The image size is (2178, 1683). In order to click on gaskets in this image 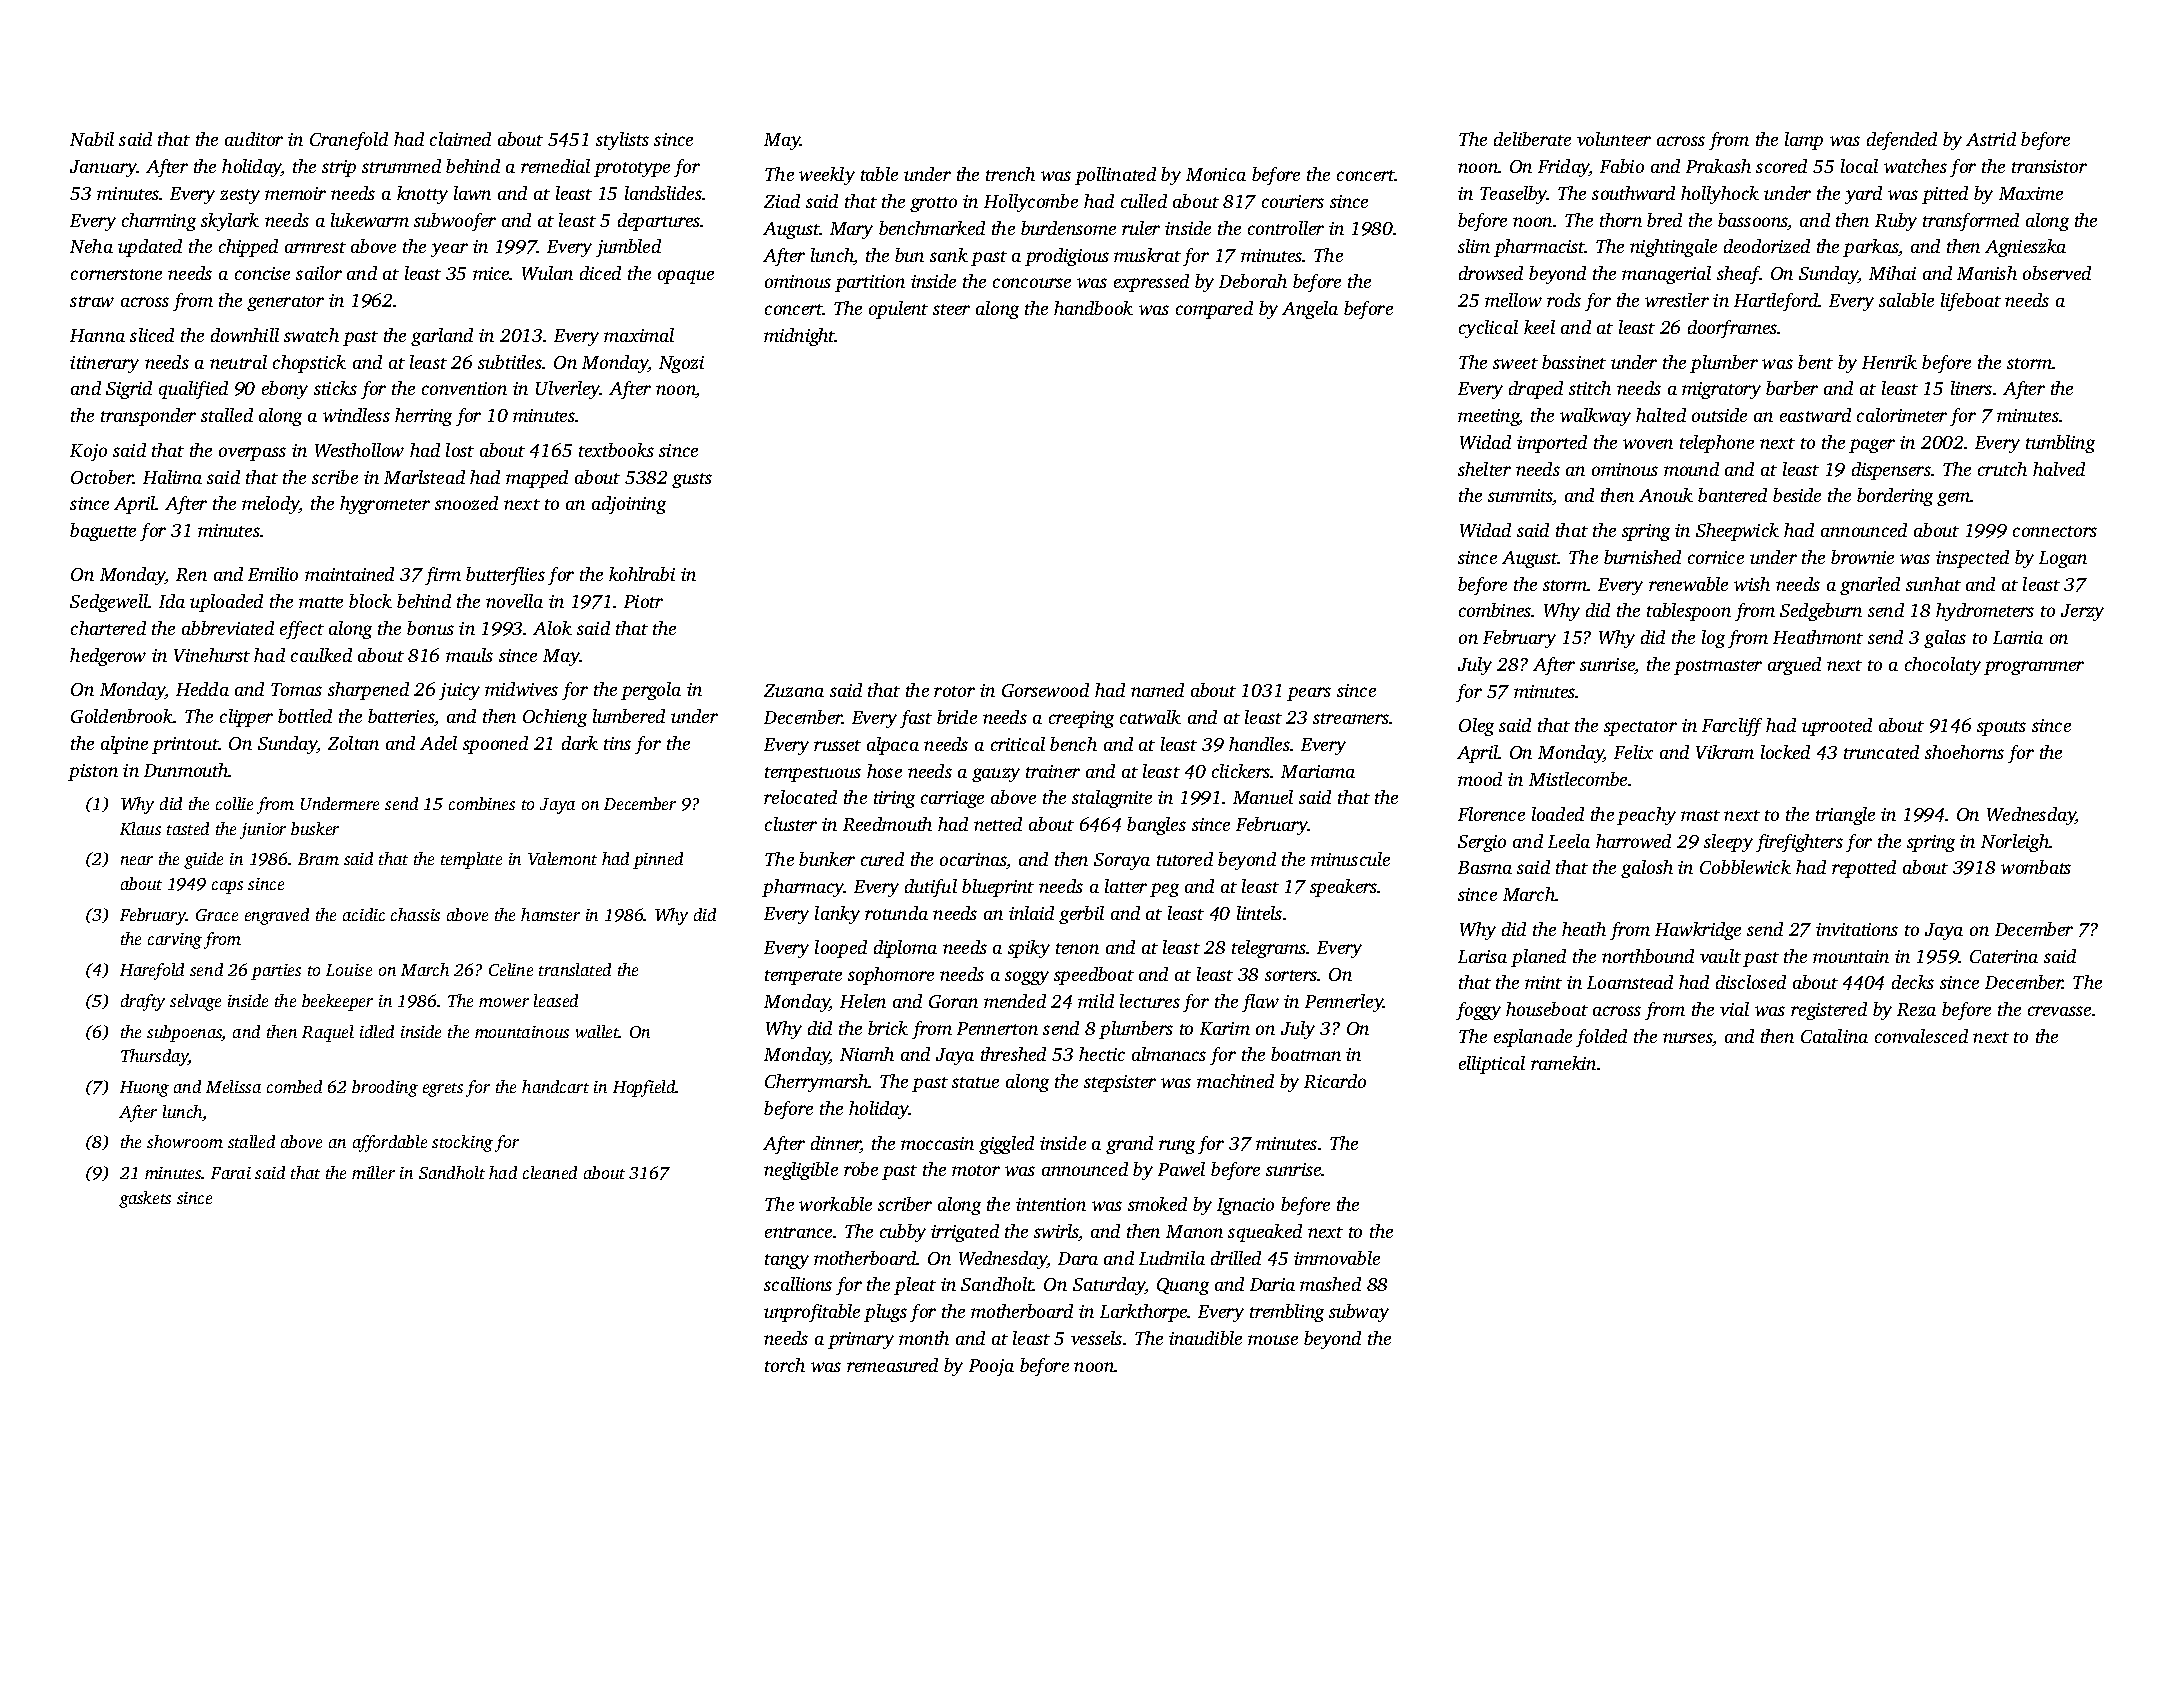, I will do `click(145, 1199)`.
